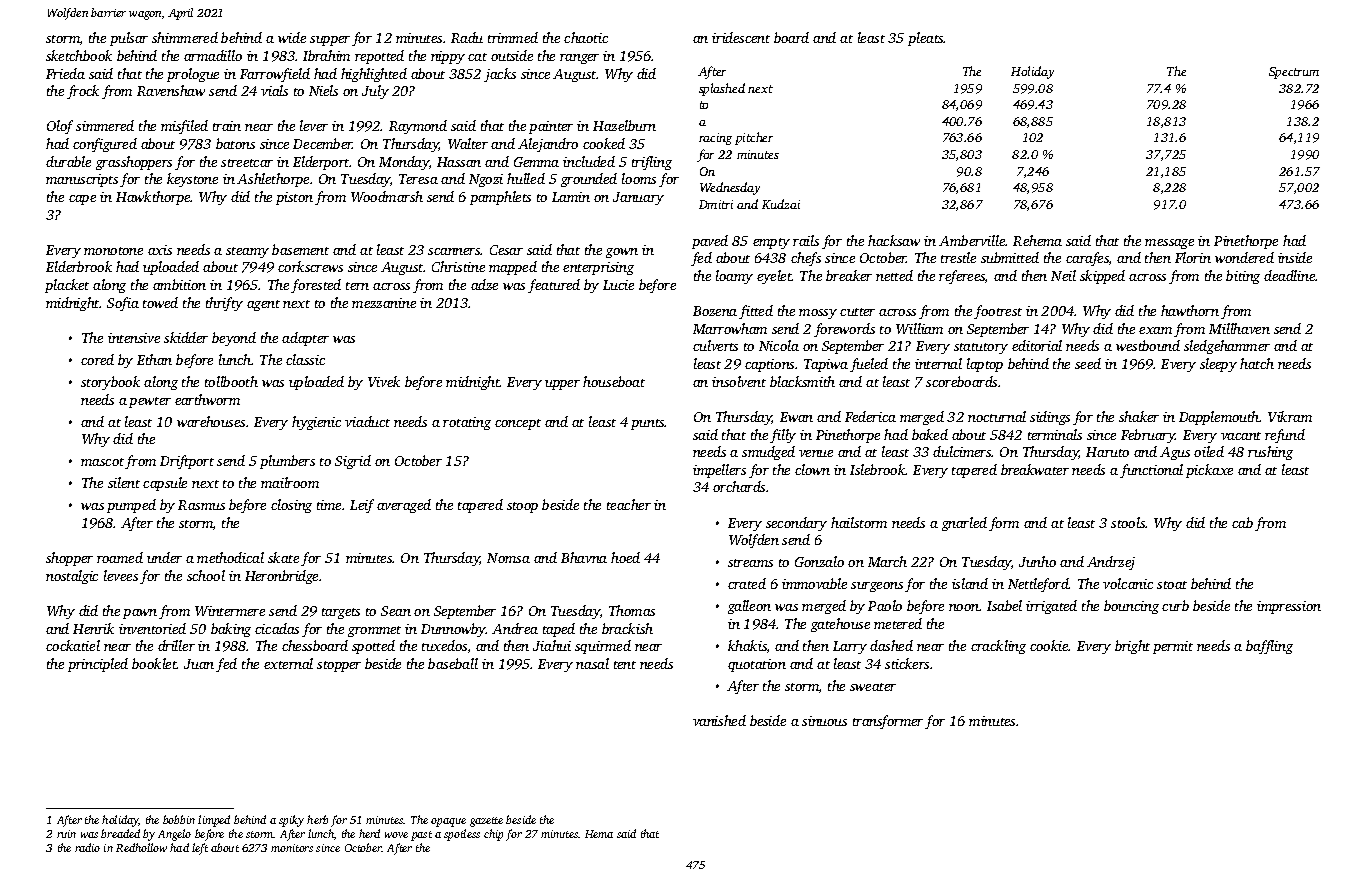 Image resolution: width=1372 pixels, height=887 pixels. Describe the element at coordinates (102, 462) in the image. I see `mascot` at that location.
